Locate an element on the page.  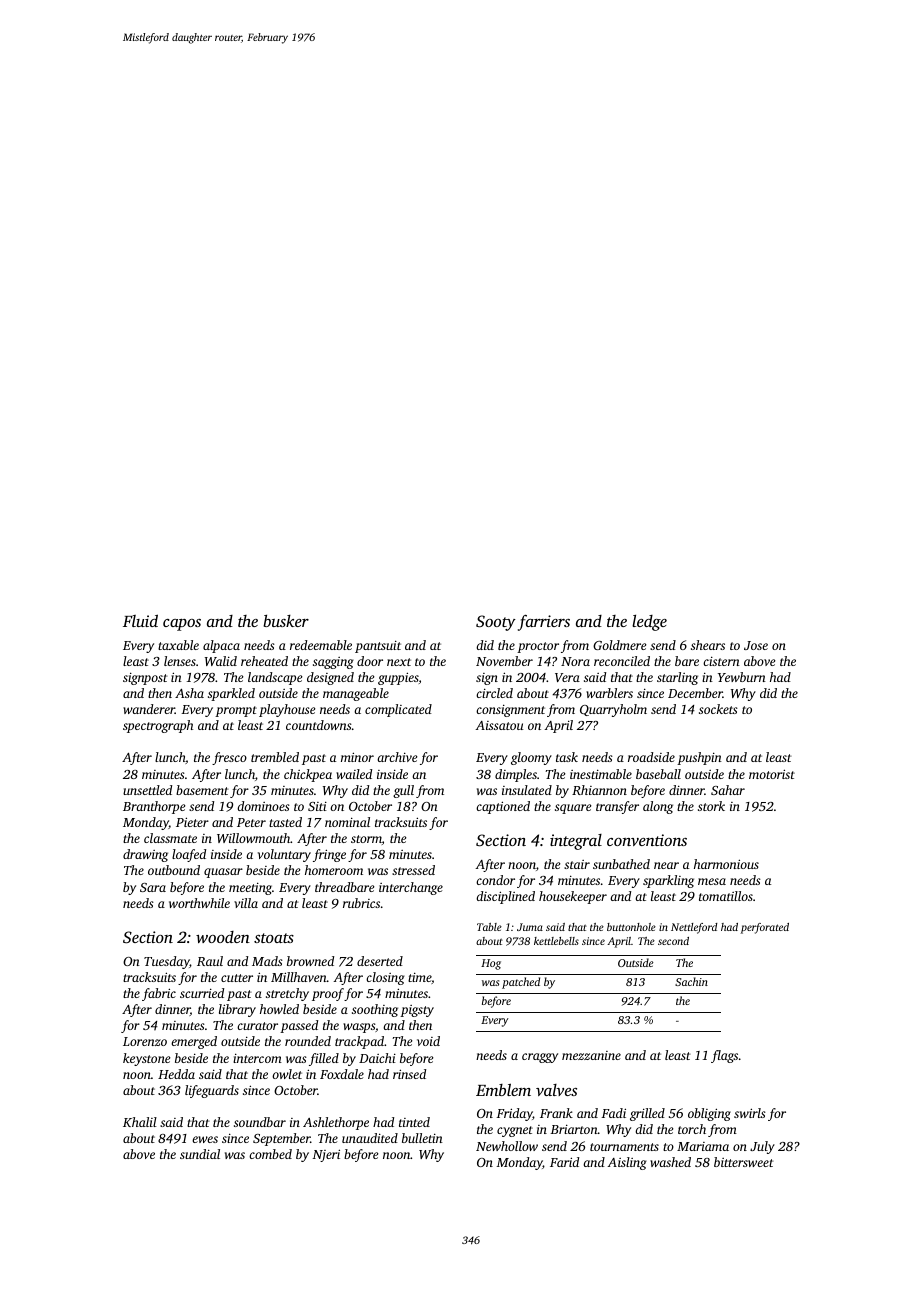
fabric is located at coordinates (159, 994).
